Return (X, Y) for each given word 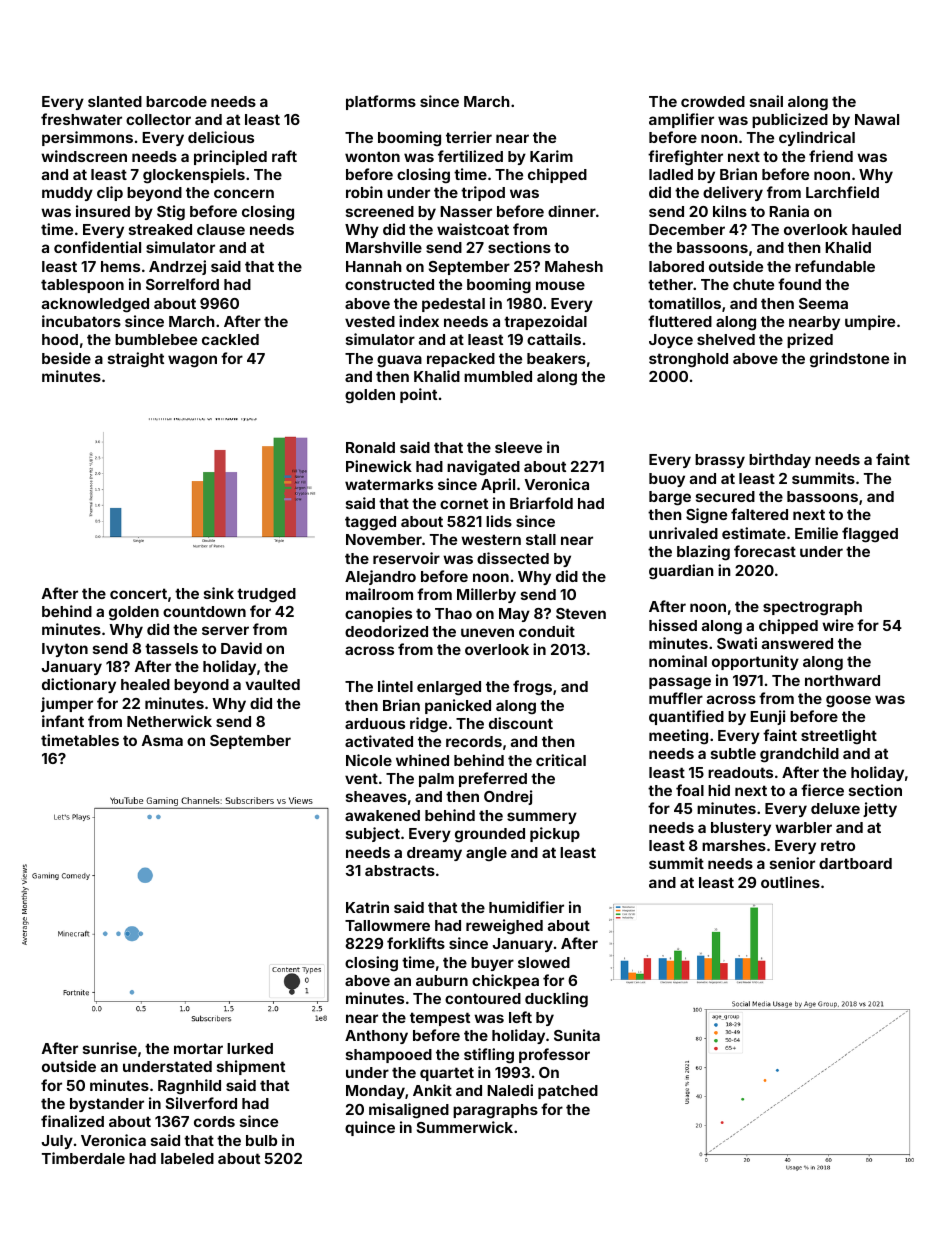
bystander (107, 1105)
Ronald (370, 447)
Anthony (376, 1037)
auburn (442, 980)
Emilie (816, 533)
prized (810, 340)
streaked (160, 229)
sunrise (110, 1048)
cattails (554, 339)
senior (792, 863)
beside (66, 358)
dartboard (855, 863)
